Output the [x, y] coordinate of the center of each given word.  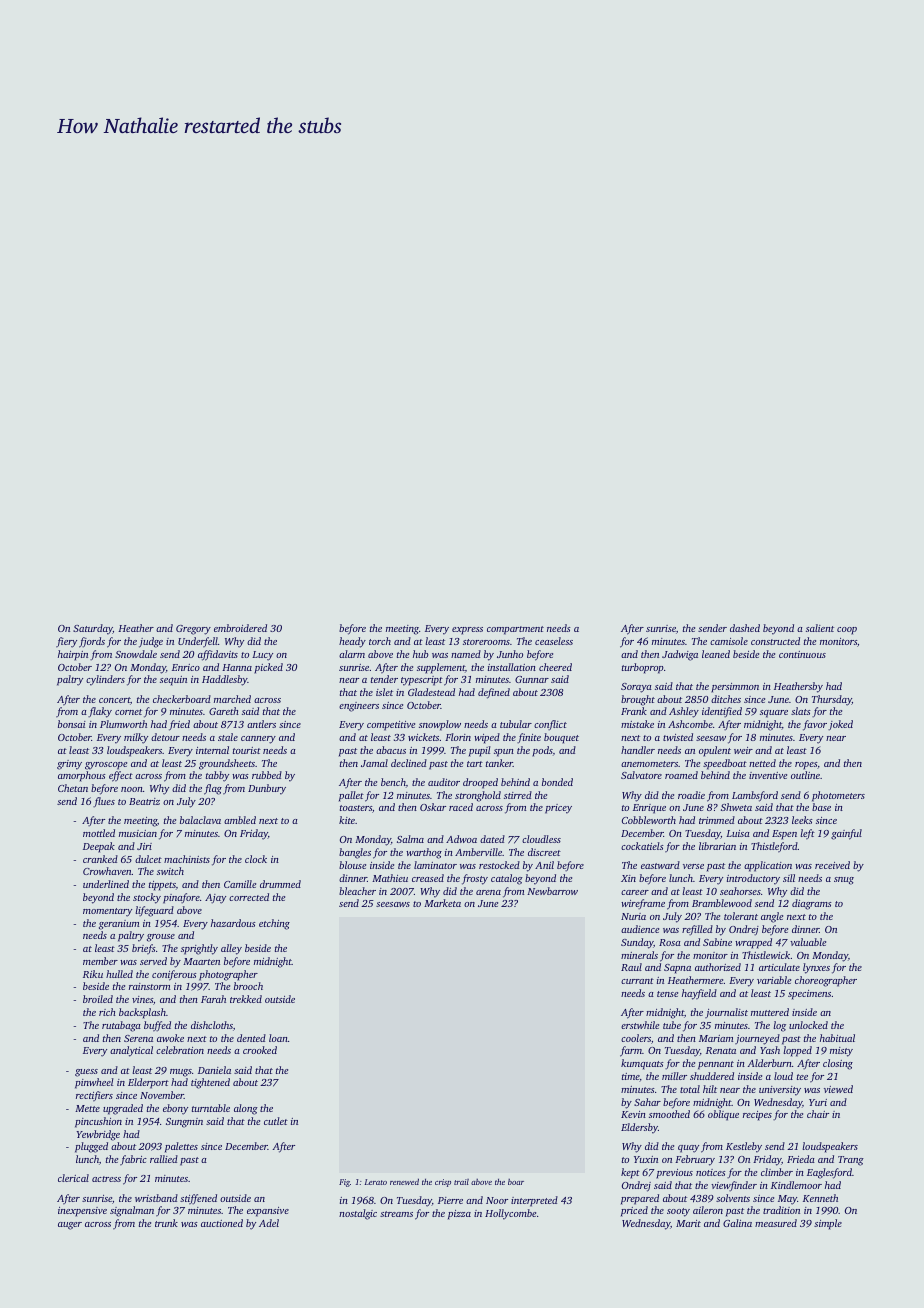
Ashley [684, 712]
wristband [156, 1198]
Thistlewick [766, 955]
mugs [181, 1073]
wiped [487, 738]
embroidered [240, 628]
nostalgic [358, 1214]
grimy [69, 765]
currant [637, 981]
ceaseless [554, 641]
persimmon [735, 688]
